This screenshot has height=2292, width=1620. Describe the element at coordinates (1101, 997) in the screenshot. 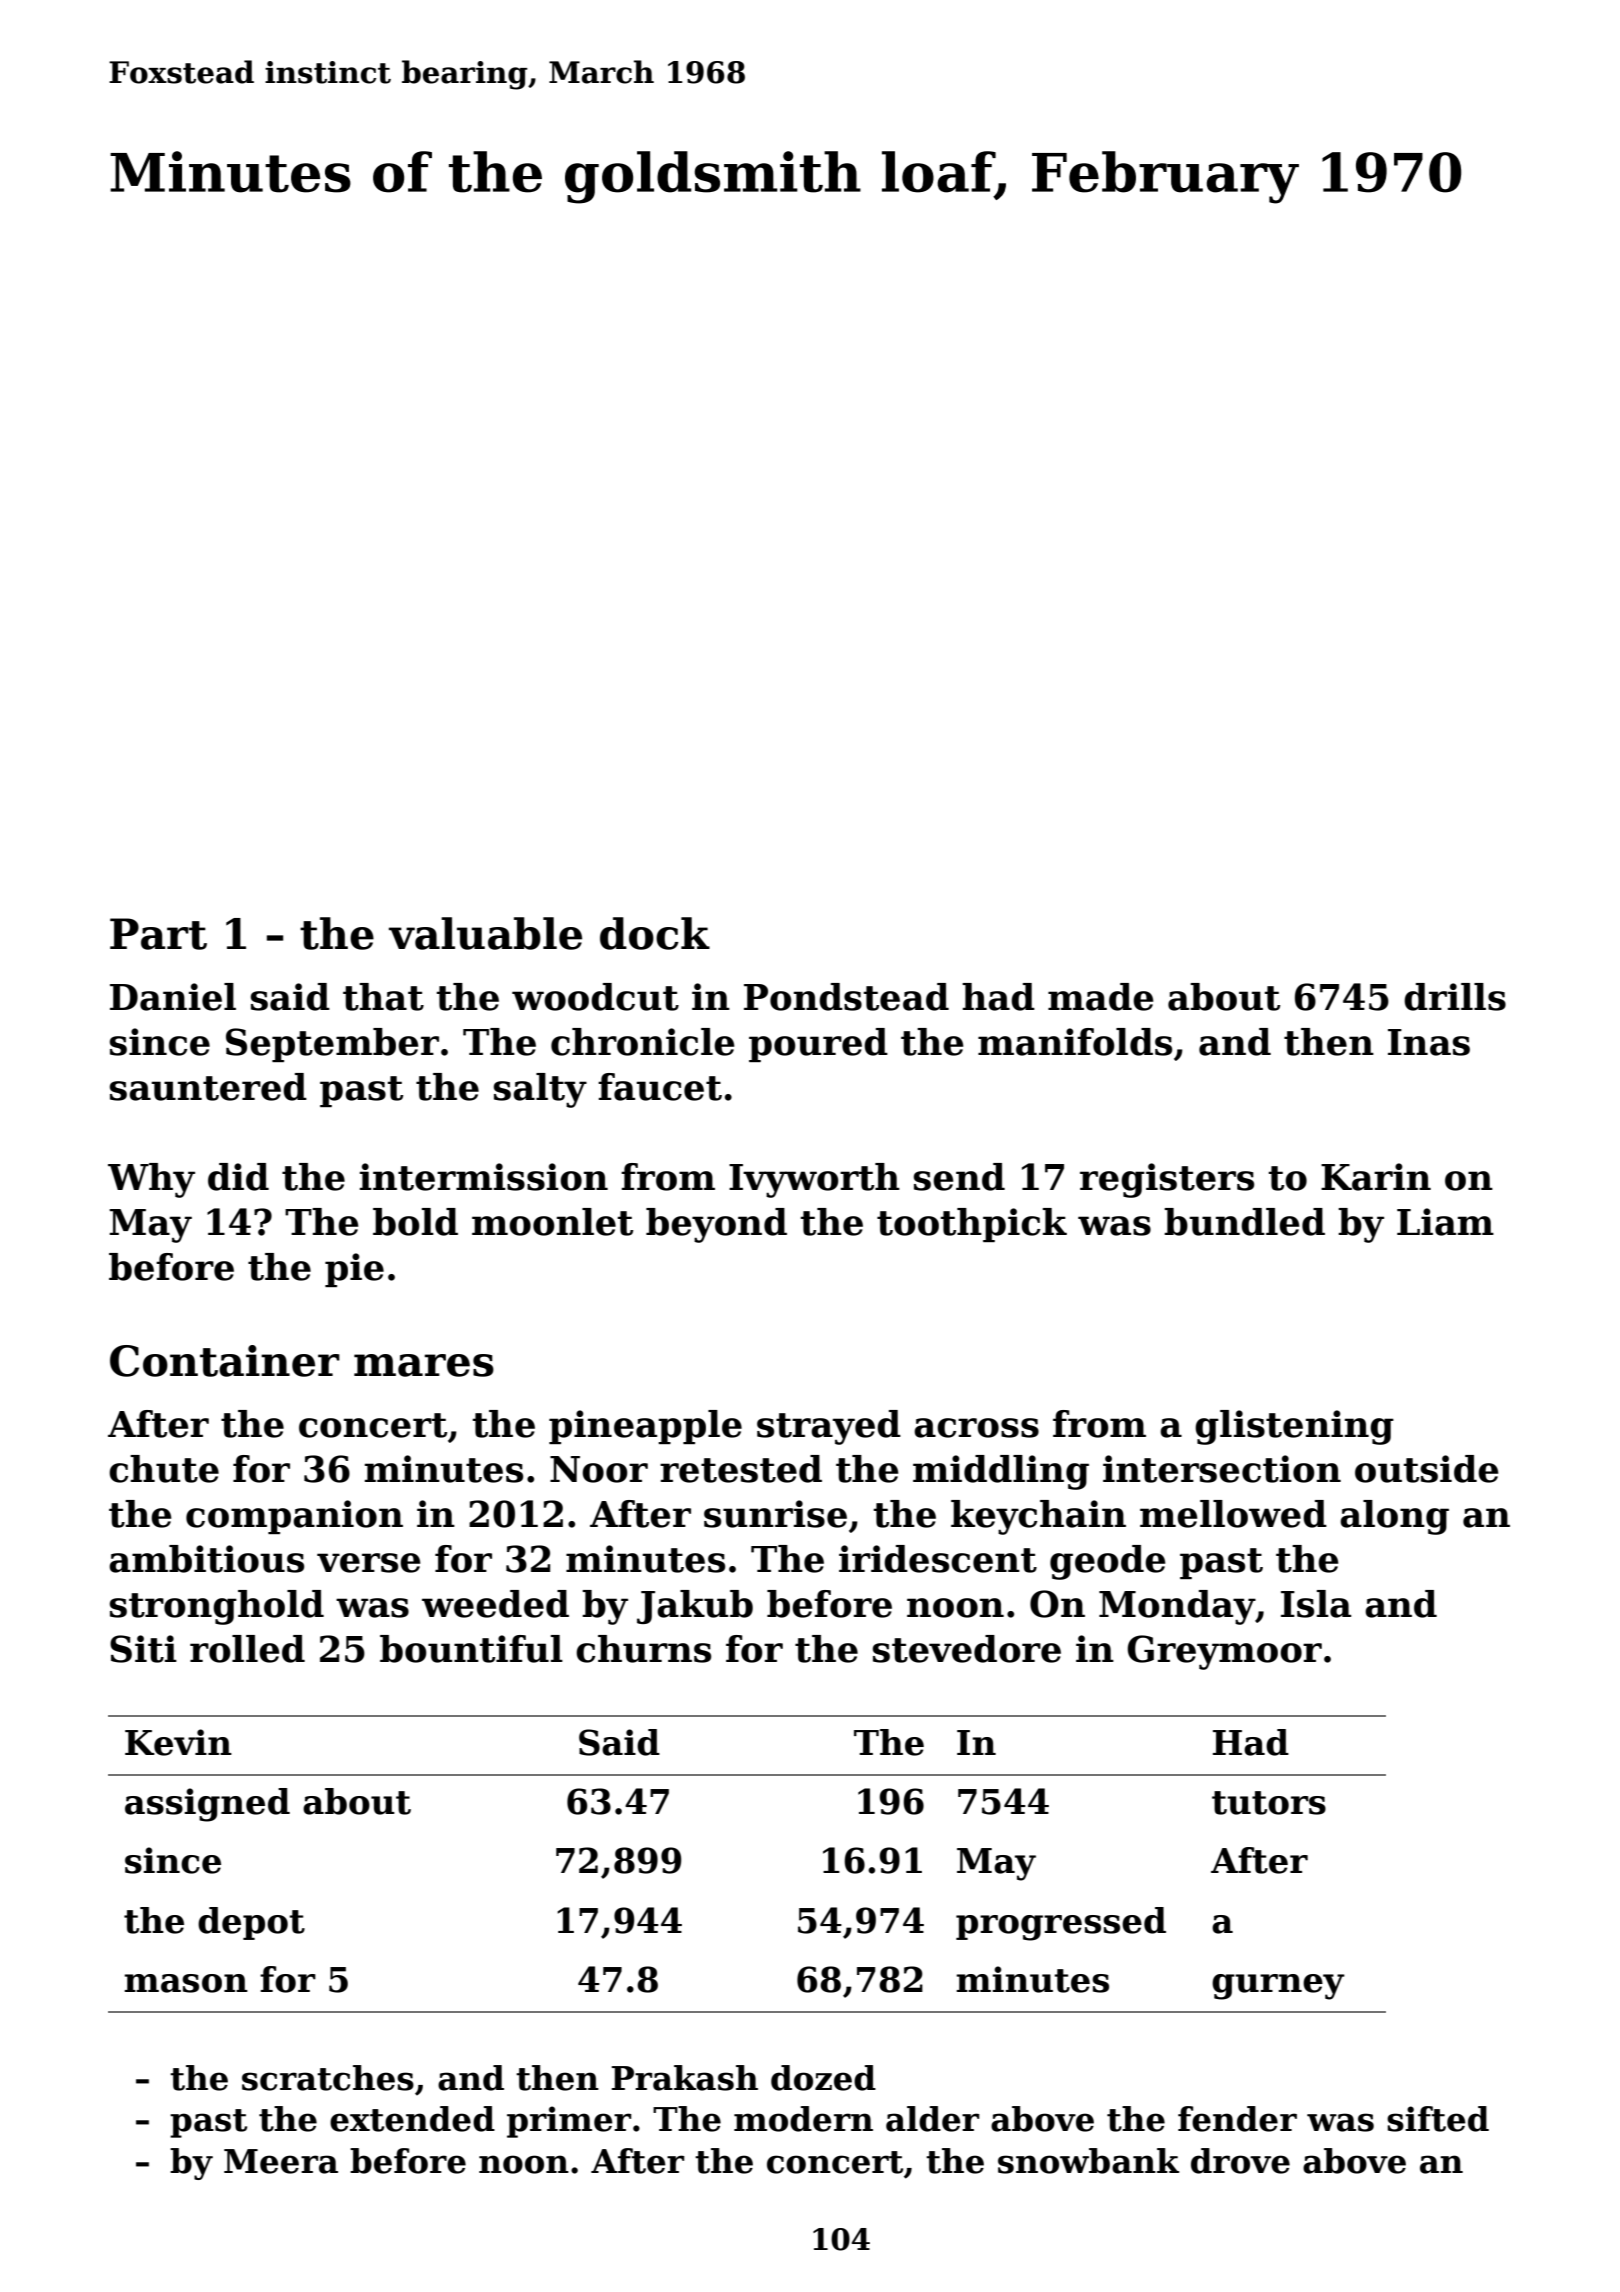

I see `made` at that location.
